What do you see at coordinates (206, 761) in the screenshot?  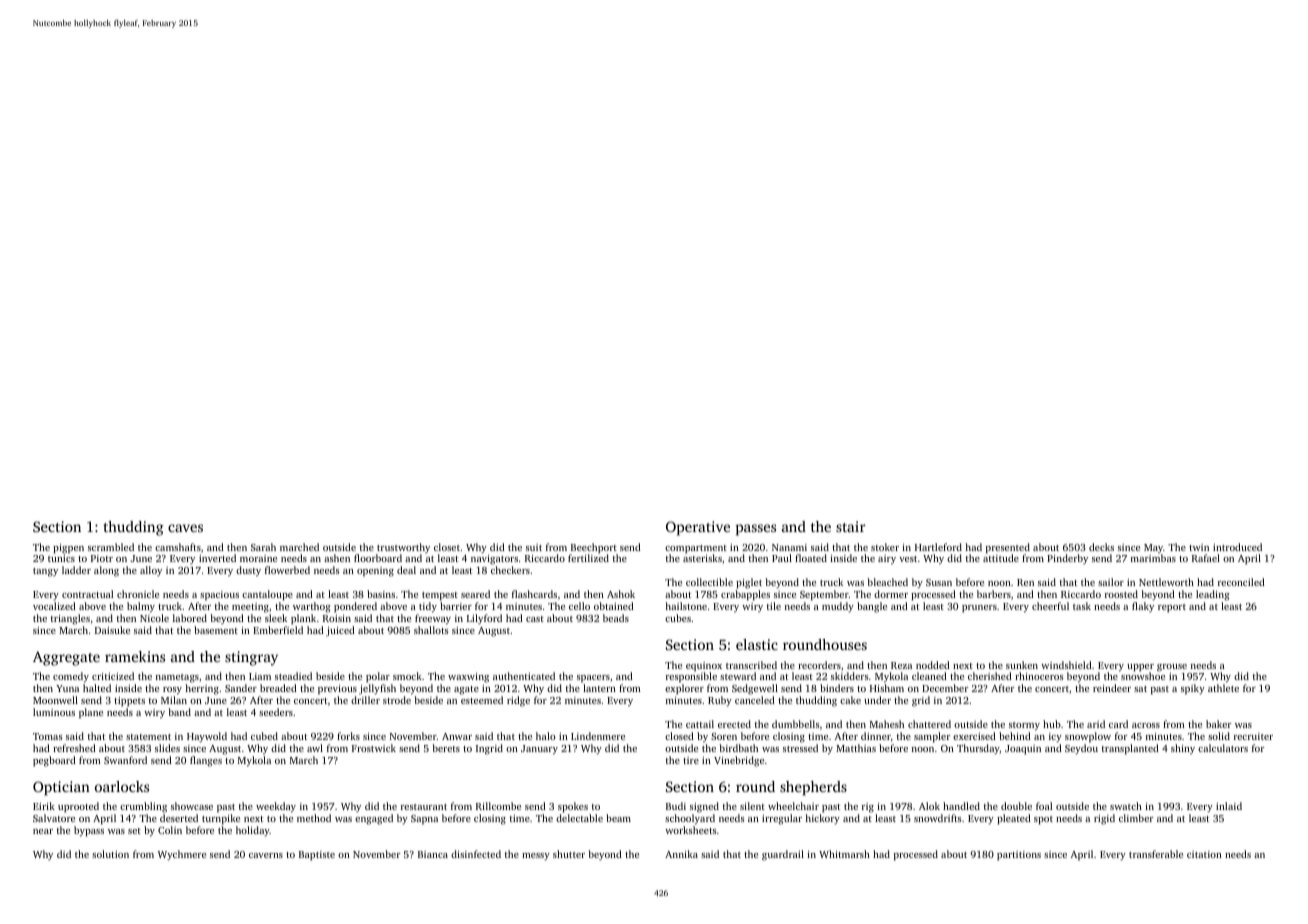 I see `flanges` at bounding box center [206, 761].
